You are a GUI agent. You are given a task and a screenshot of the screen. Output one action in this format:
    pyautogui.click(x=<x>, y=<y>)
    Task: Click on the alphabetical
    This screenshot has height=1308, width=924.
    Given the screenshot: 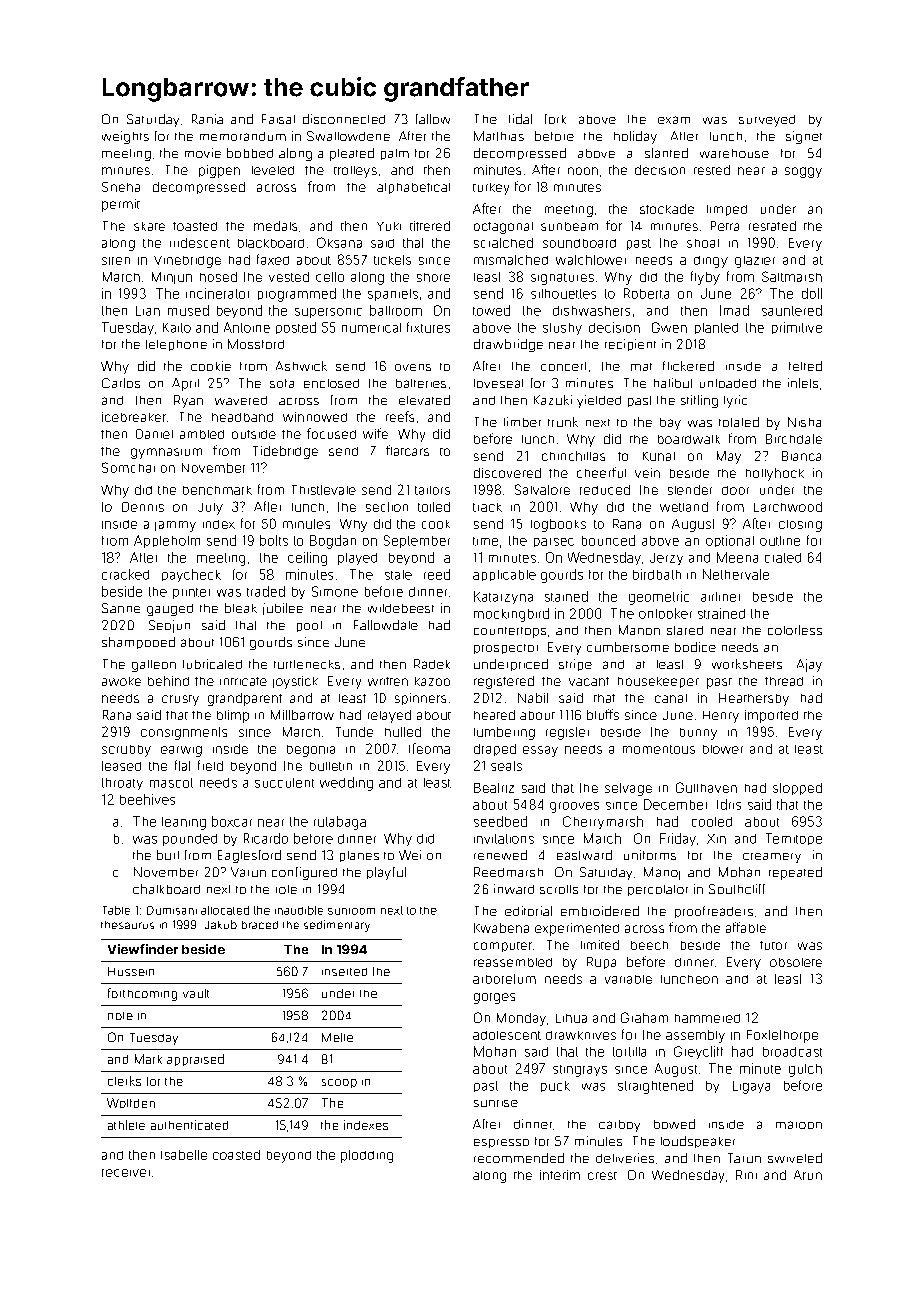 What is the action you would take?
    pyautogui.click(x=413, y=188)
